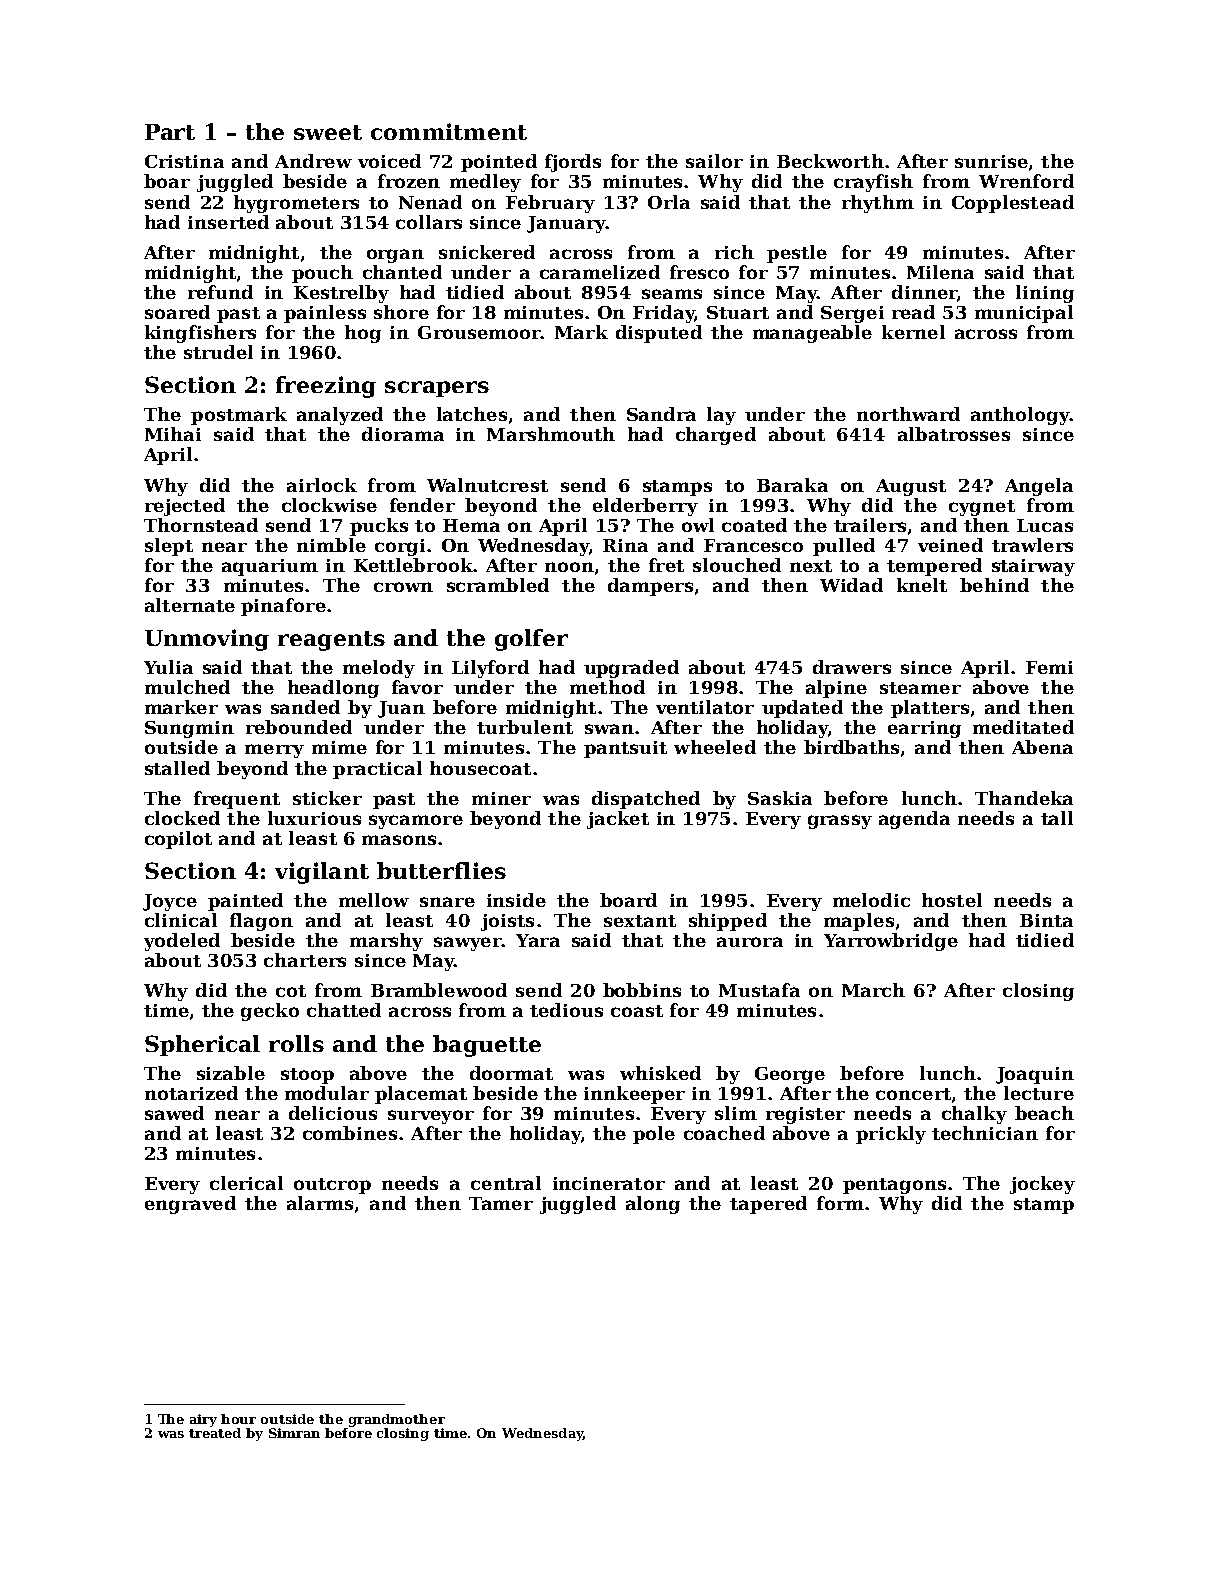 This document has height=1577, width=1218. What do you see at coordinates (203, 1420) in the document?
I see `airy` at bounding box center [203, 1420].
